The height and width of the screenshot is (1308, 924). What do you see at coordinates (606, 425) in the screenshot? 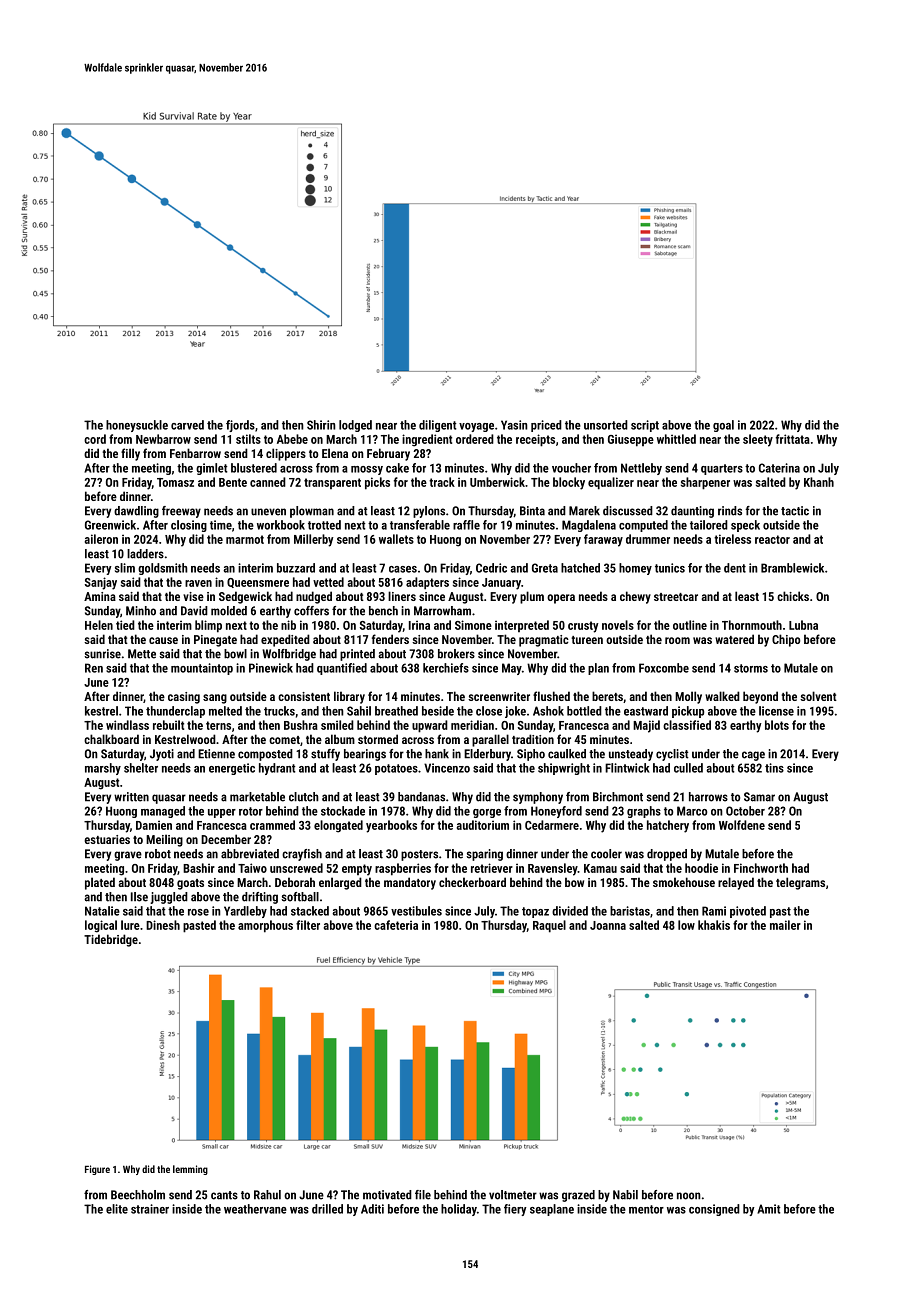
I see `unsorted` at bounding box center [606, 425].
